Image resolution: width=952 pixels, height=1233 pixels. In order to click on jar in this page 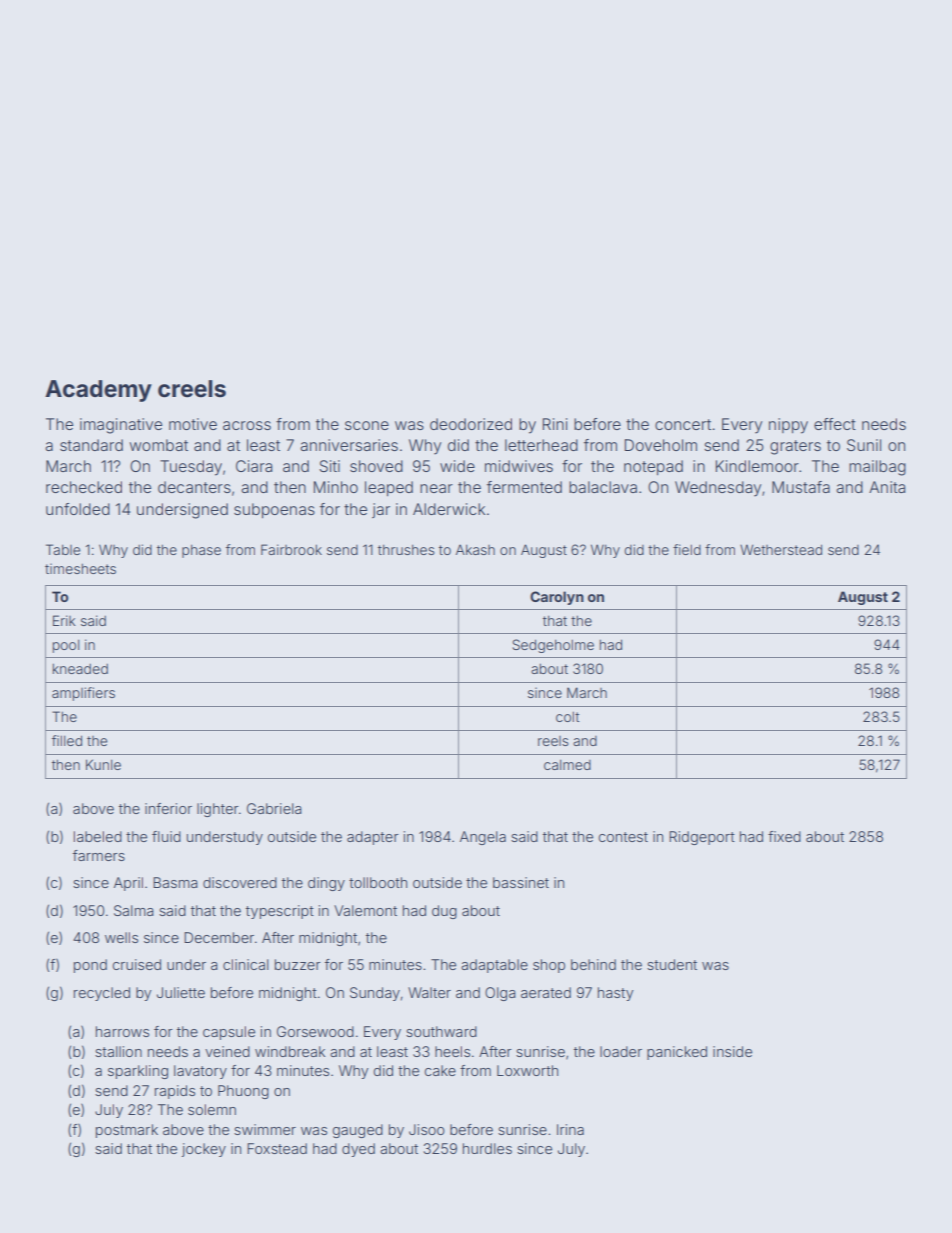, I will do `click(381, 510)`.
